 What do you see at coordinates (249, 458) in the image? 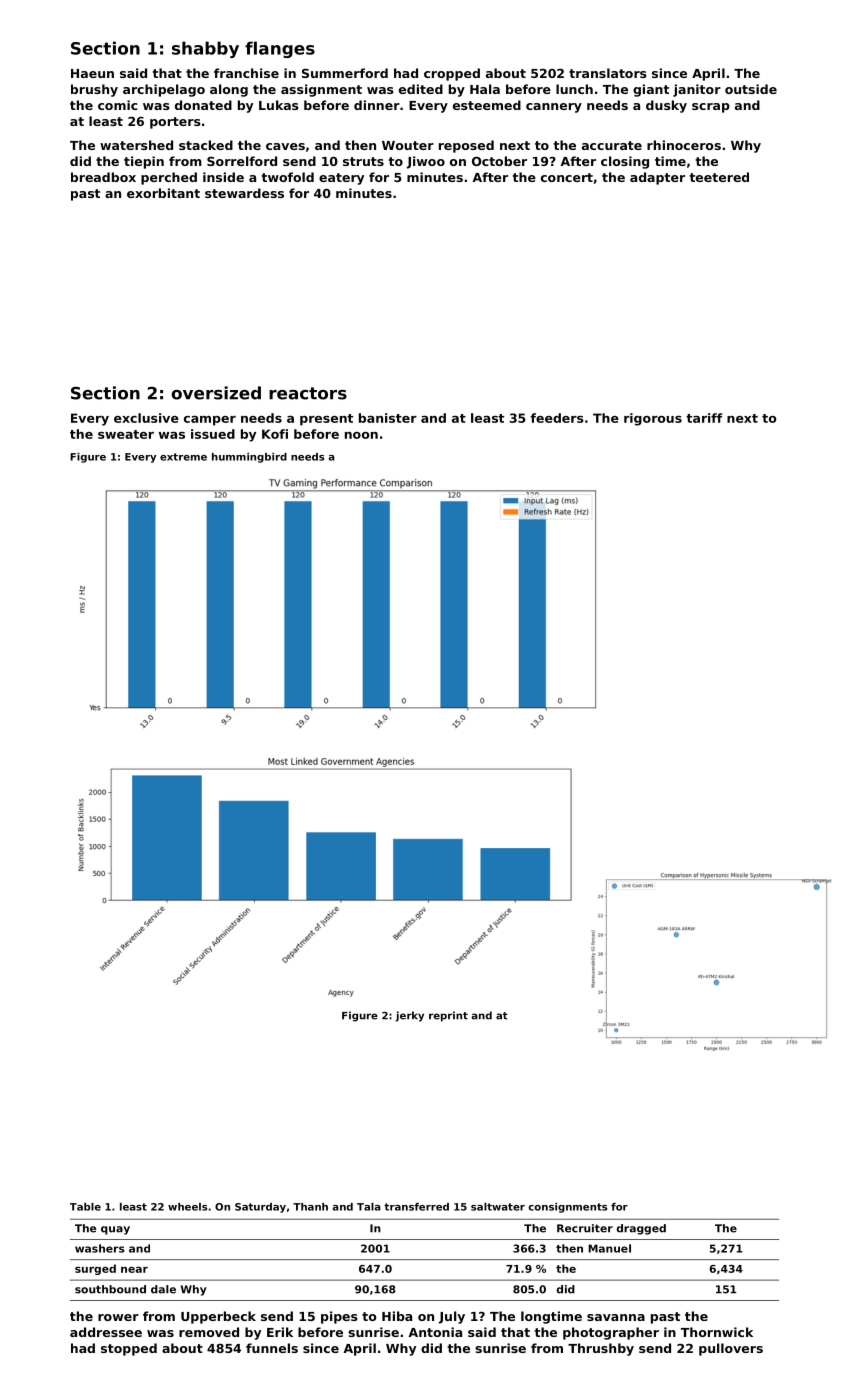
I see `hummingbird` at bounding box center [249, 458].
